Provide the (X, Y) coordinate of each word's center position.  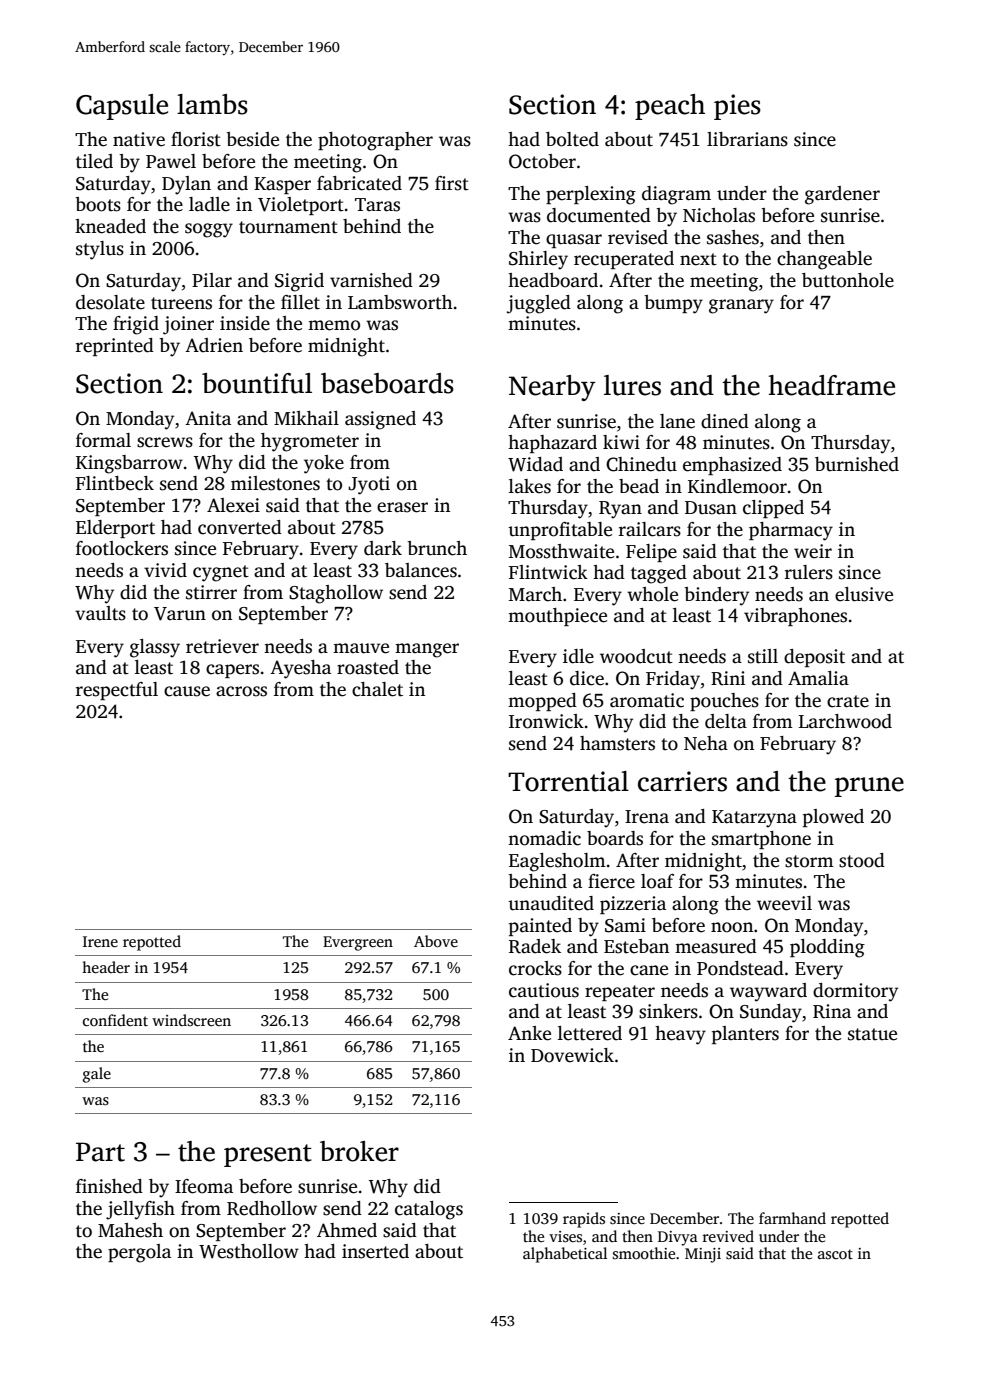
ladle (209, 204)
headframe (832, 385)
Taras (377, 205)
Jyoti (369, 485)
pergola (139, 1253)
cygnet (221, 573)
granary (741, 306)
